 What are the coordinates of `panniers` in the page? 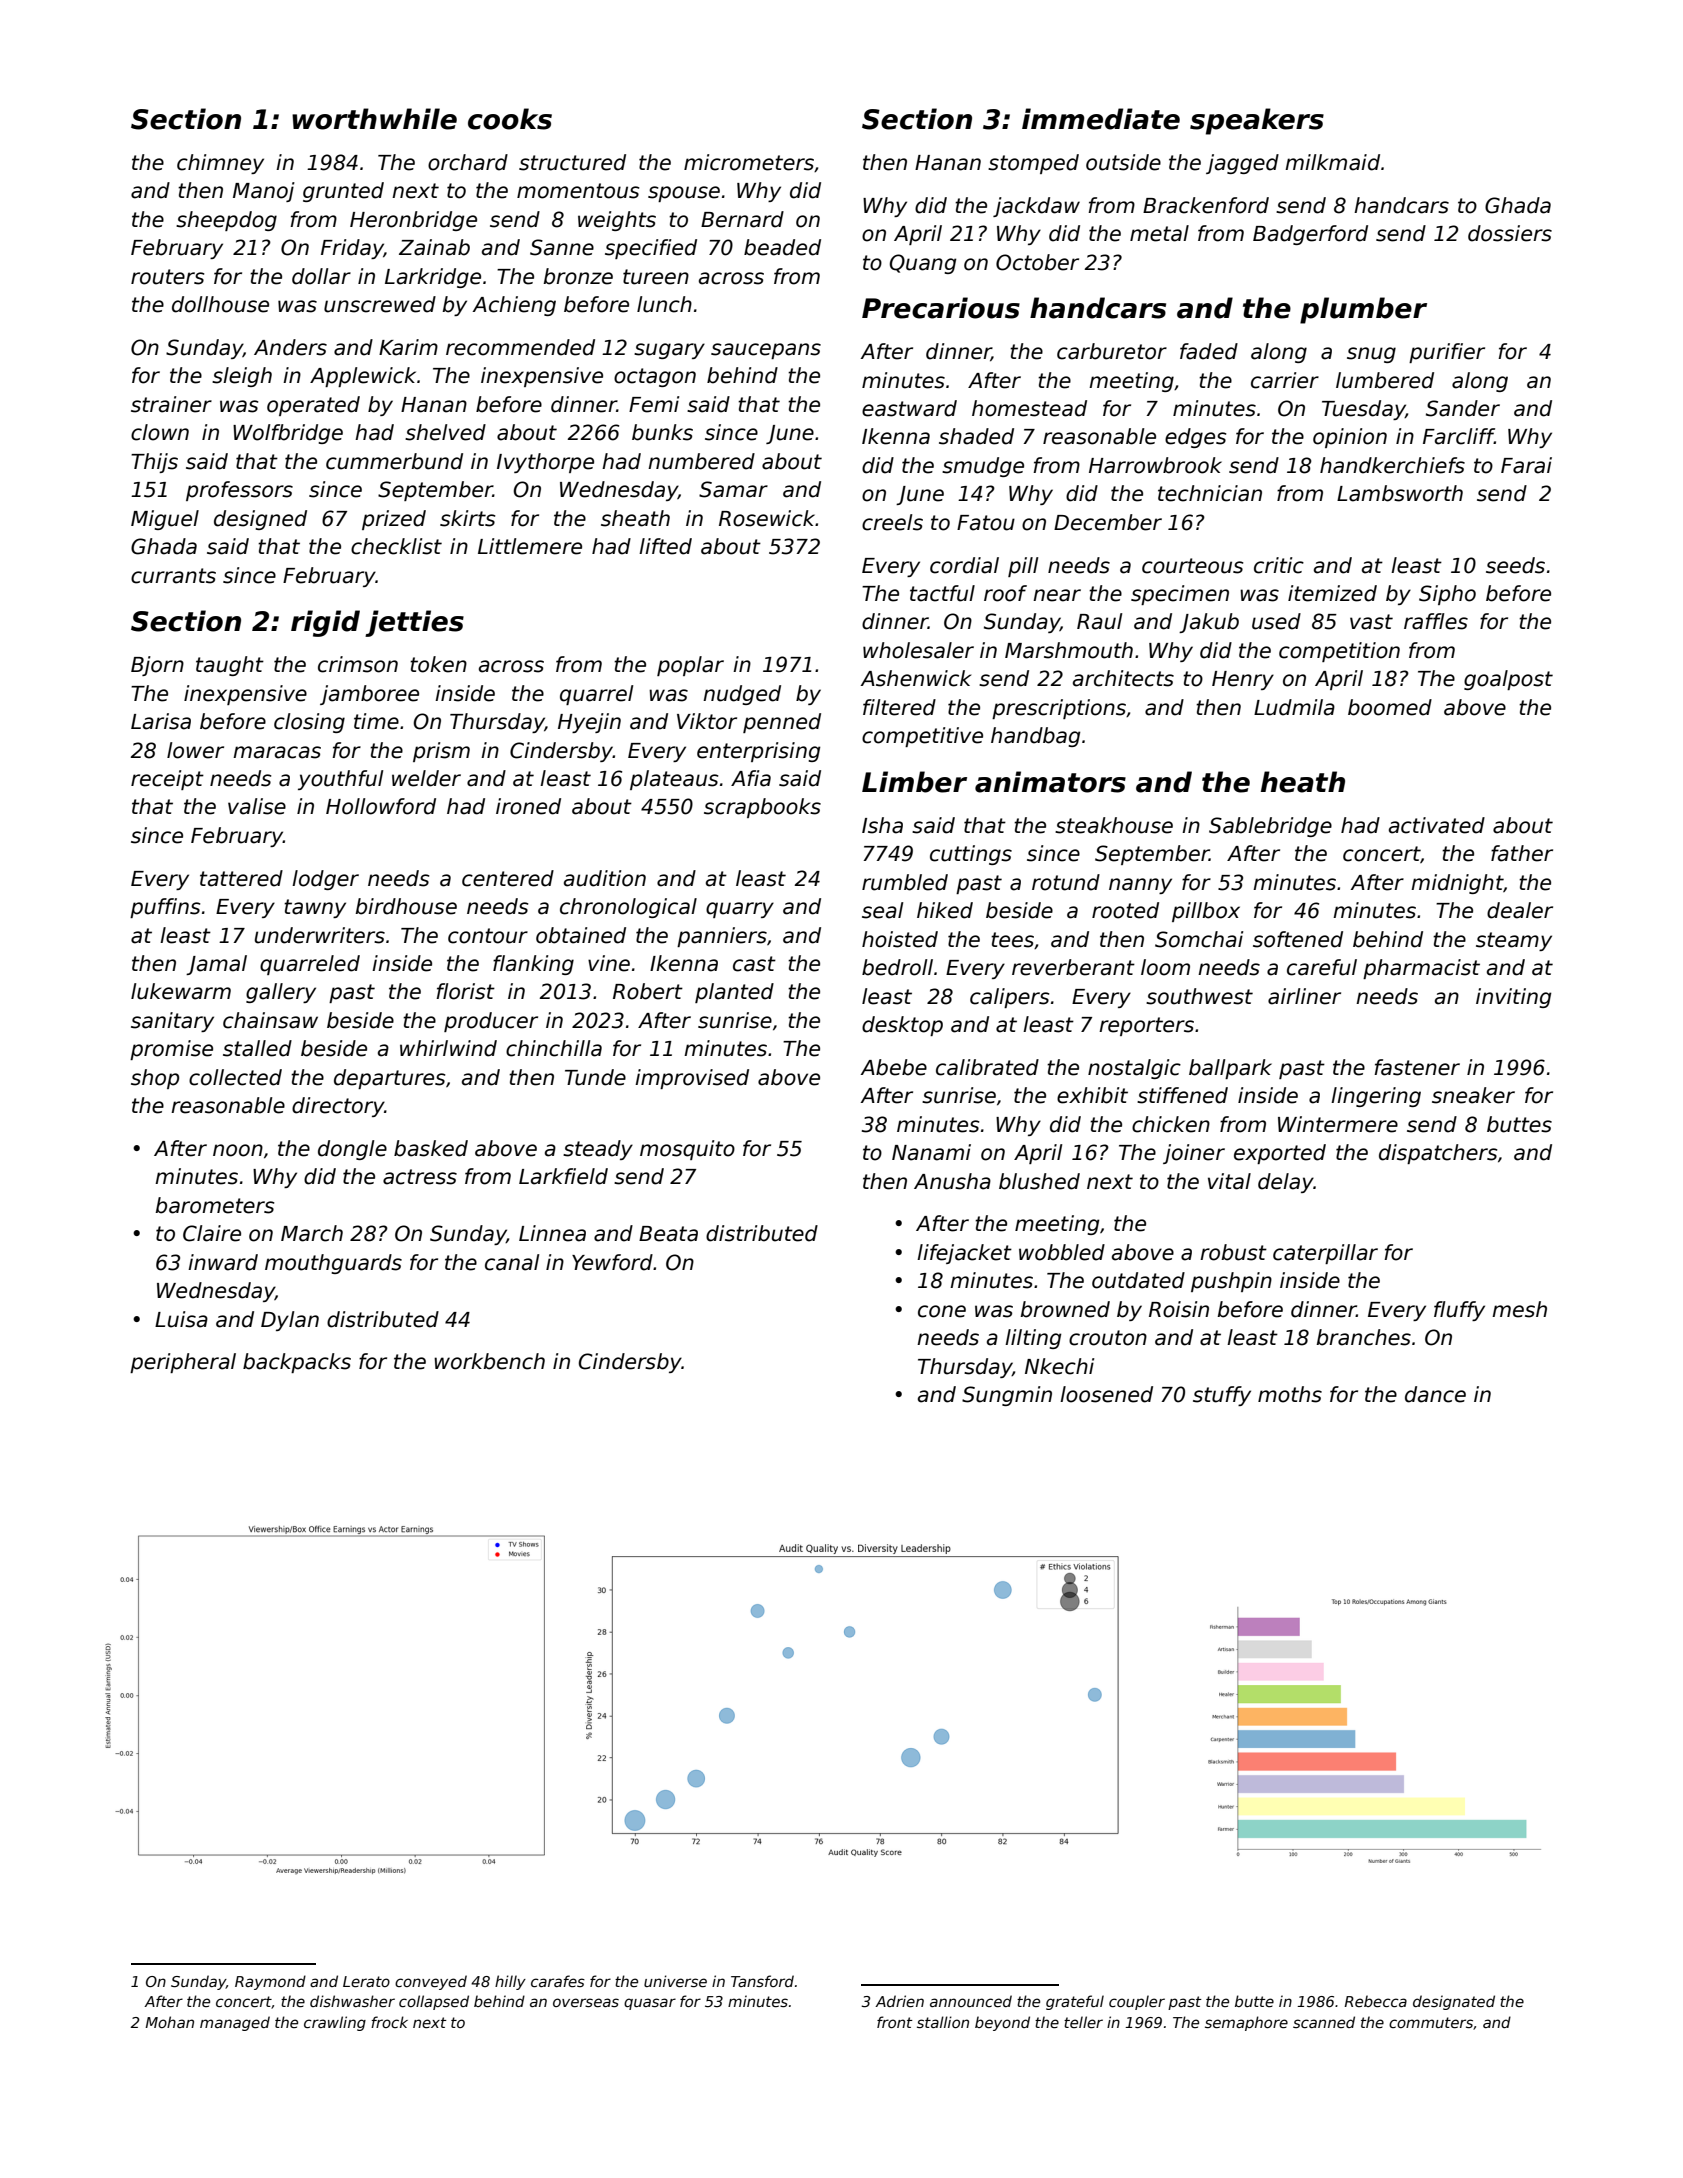 It's located at (722, 937).
